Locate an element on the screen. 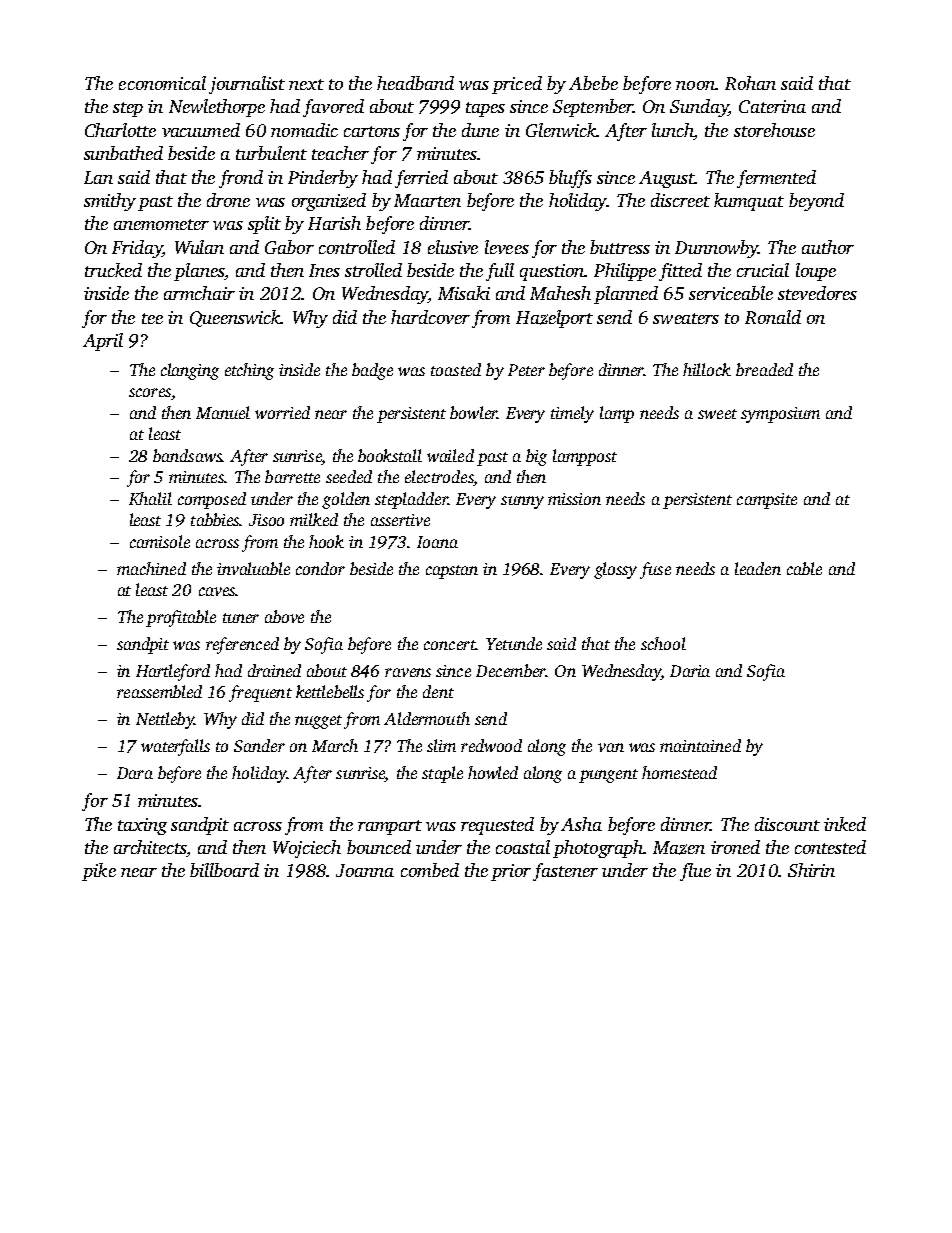 The height and width of the screenshot is (1233, 952). capstan is located at coordinates (452, 572).
